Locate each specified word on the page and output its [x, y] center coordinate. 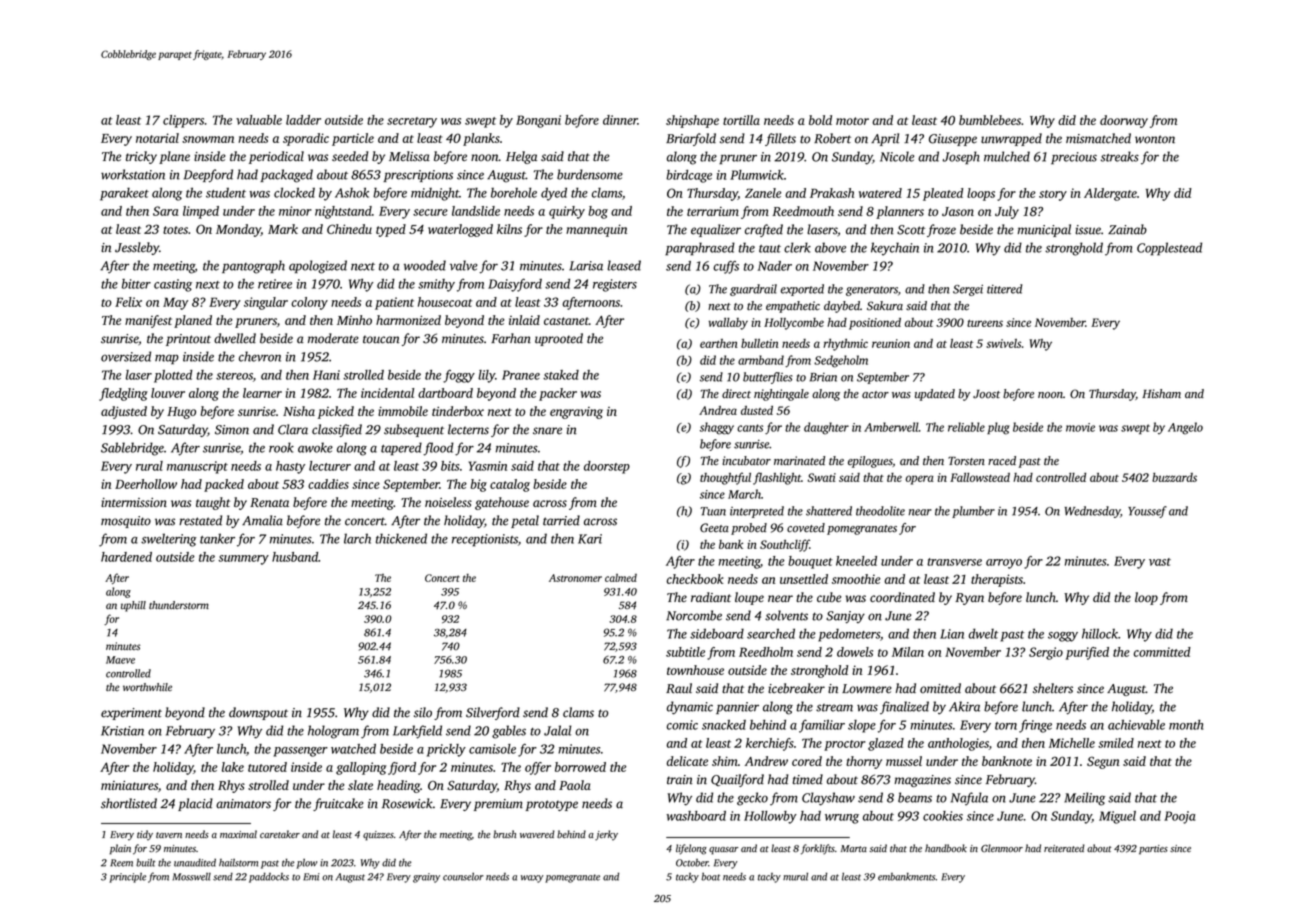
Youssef [1147, 512]
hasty [290, 467]
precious [1074, 158]
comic [682, 725]
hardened [126, 557]
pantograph [253, 267]
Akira [964, 706]
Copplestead [1169, 249]
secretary [412, 122]
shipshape [692, 121]
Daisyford [515, 285]
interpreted [757, 512]
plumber [973, 512]
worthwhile [147, 687]
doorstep [607, 467]
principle [127, 878]
